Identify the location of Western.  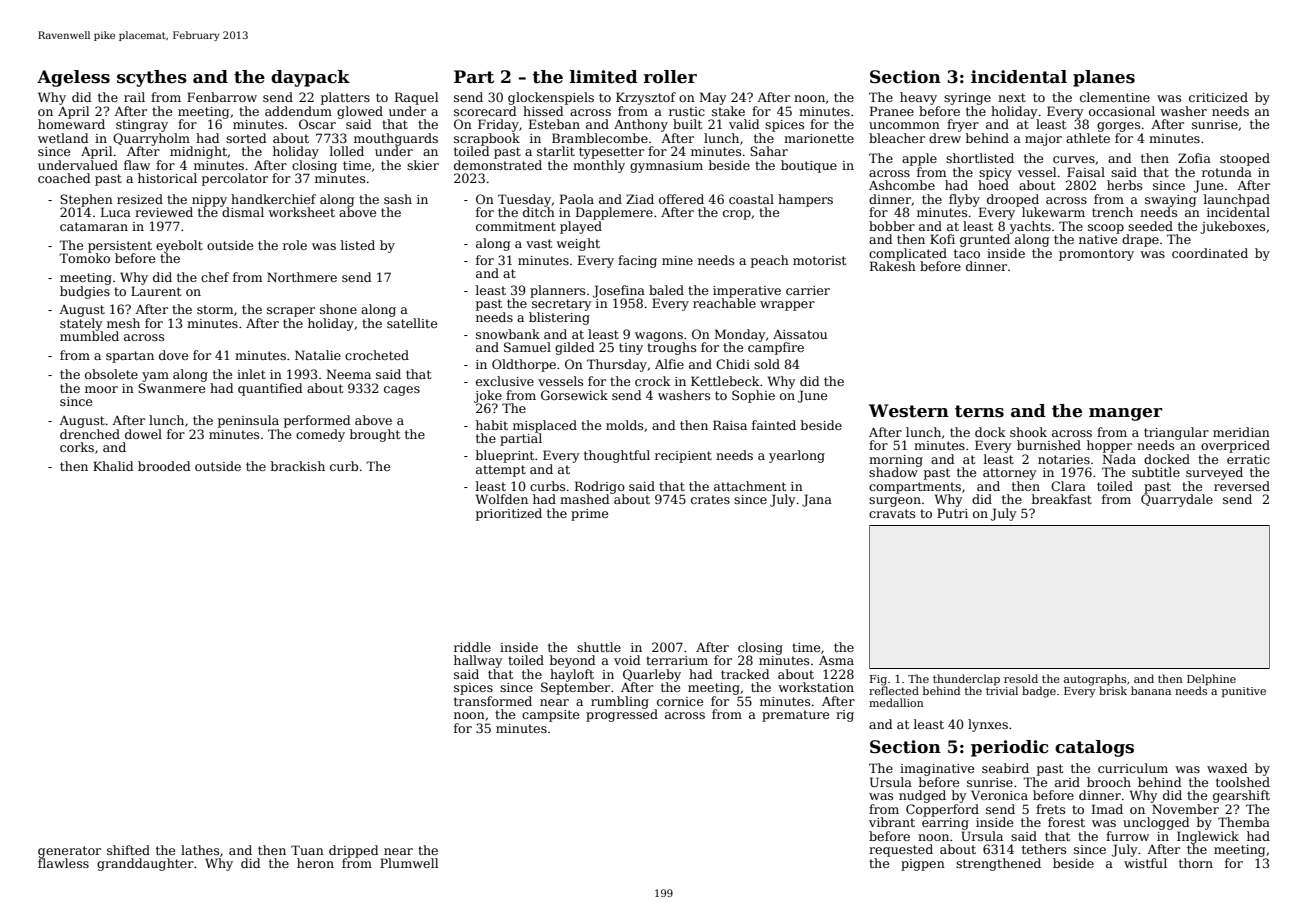
(909, 411).
